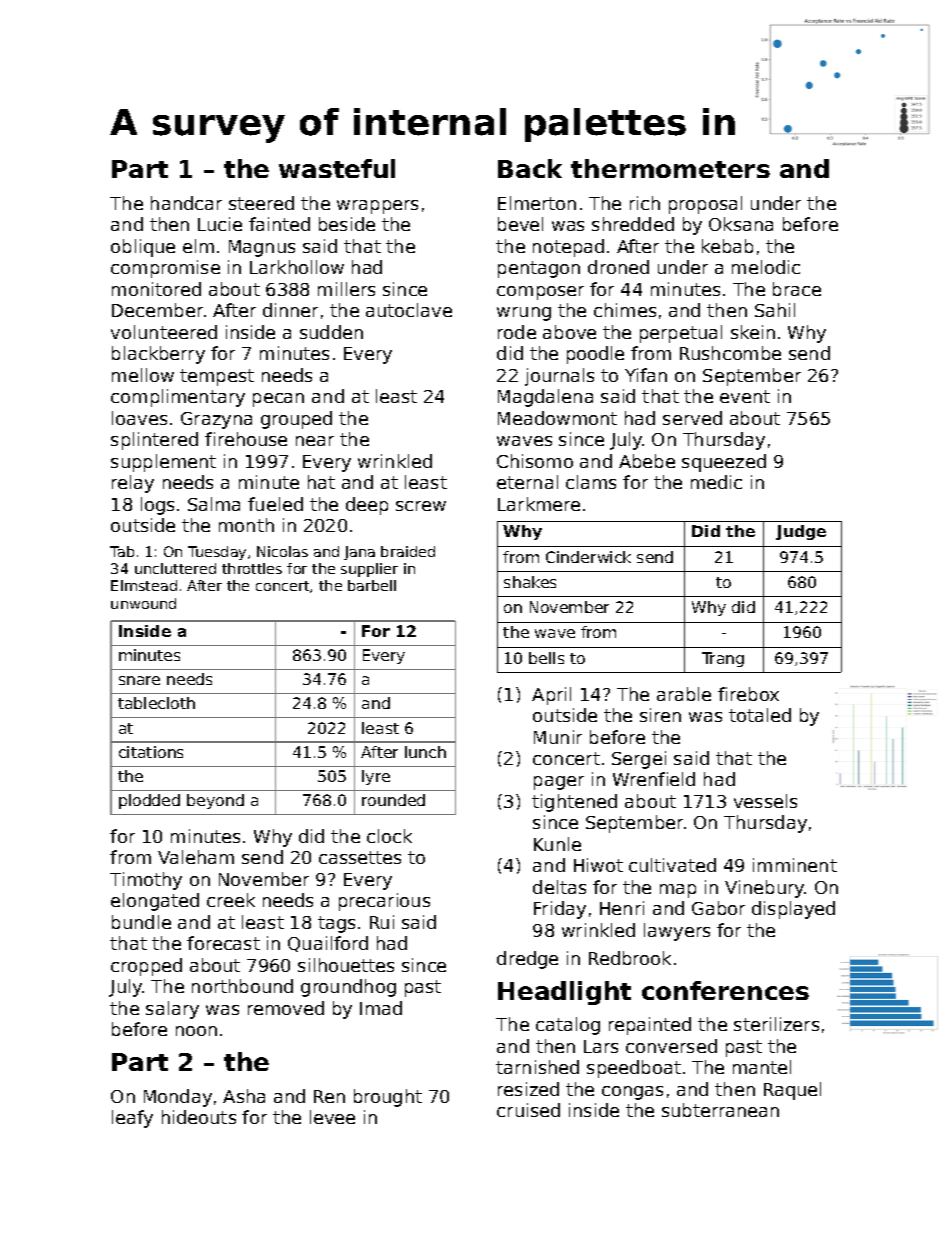 This screenshot has height=1233, width=952. What do you see at coordinates (372, 585) in the screenshot?
I see `barbell` at bounding box center [372, 585].
